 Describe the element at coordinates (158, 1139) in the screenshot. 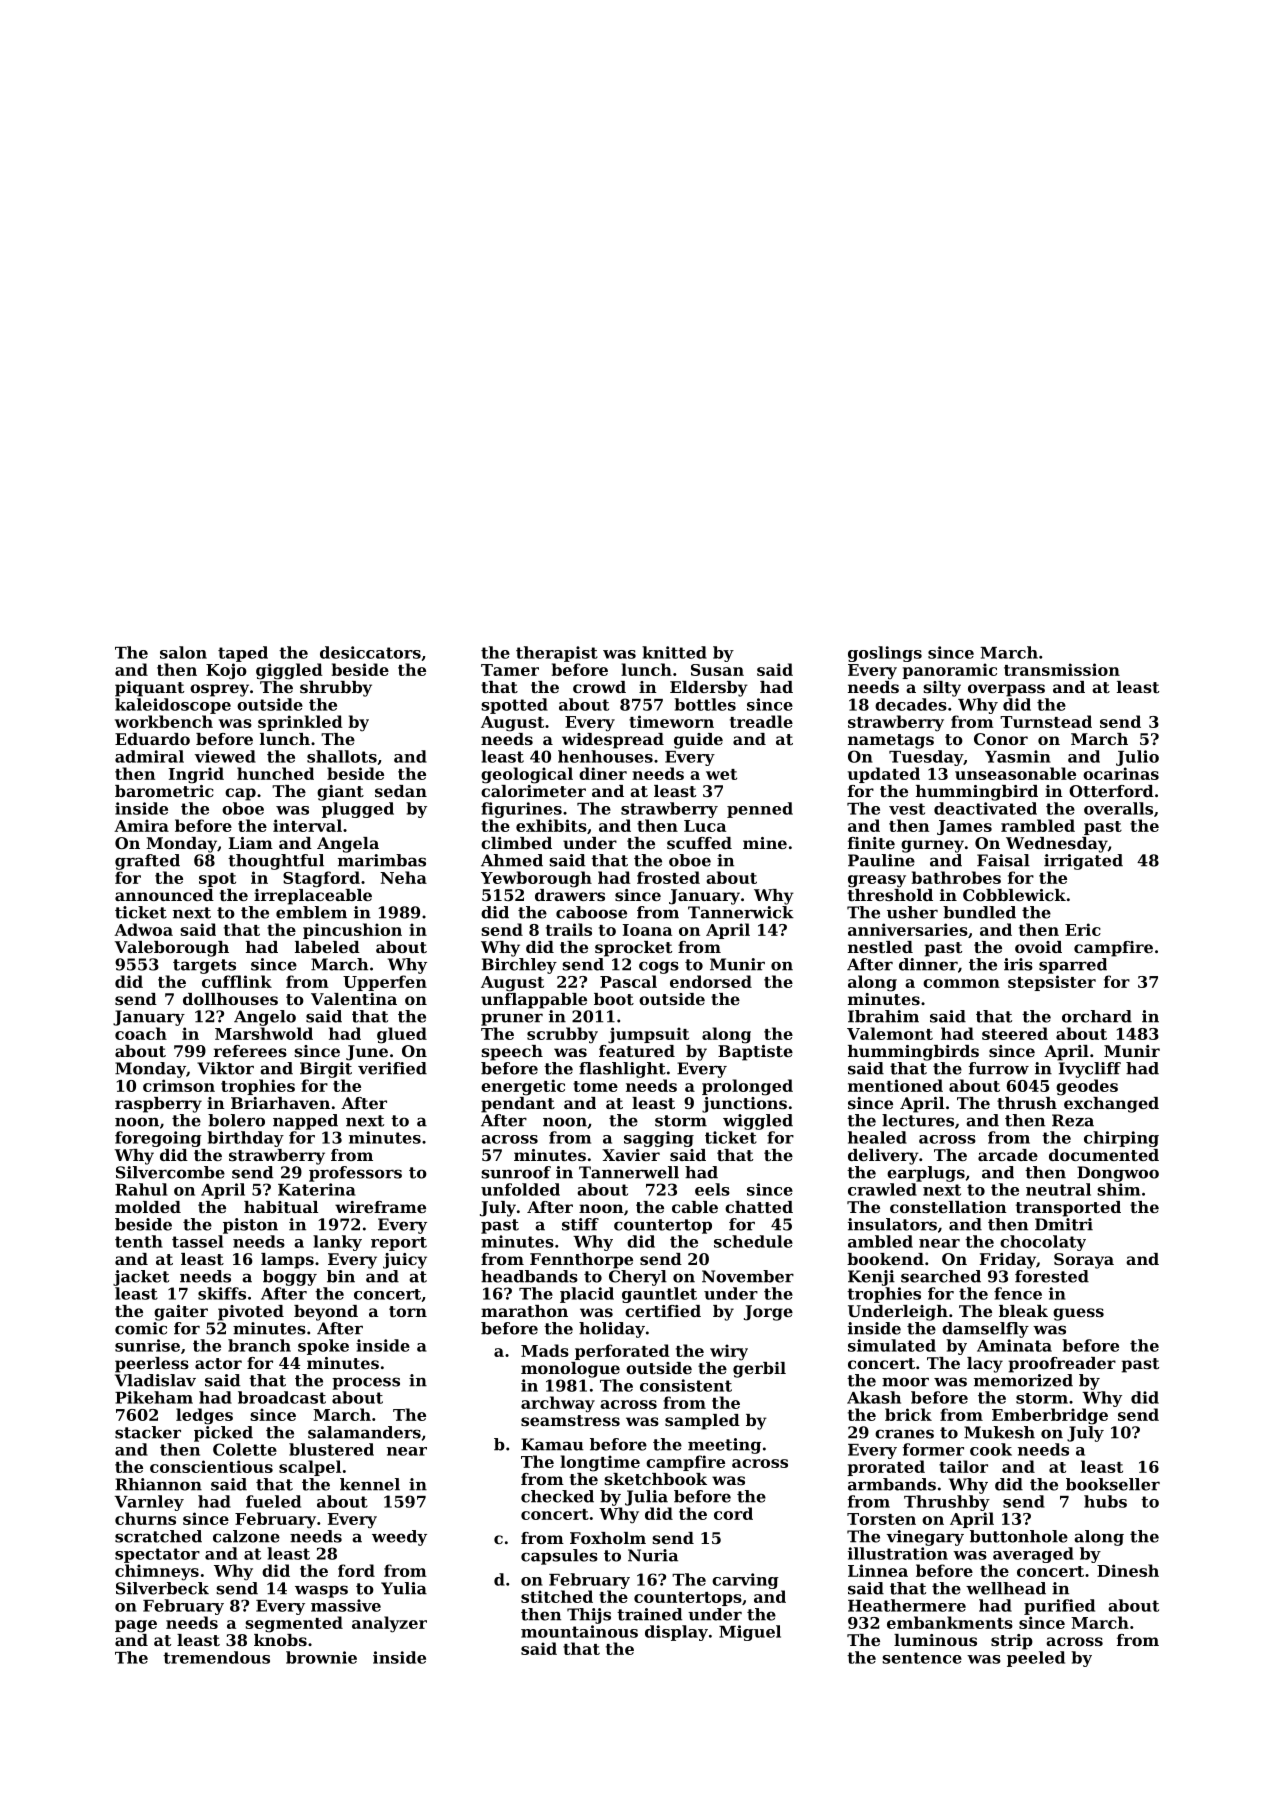

I see `foregoing` at that location.
